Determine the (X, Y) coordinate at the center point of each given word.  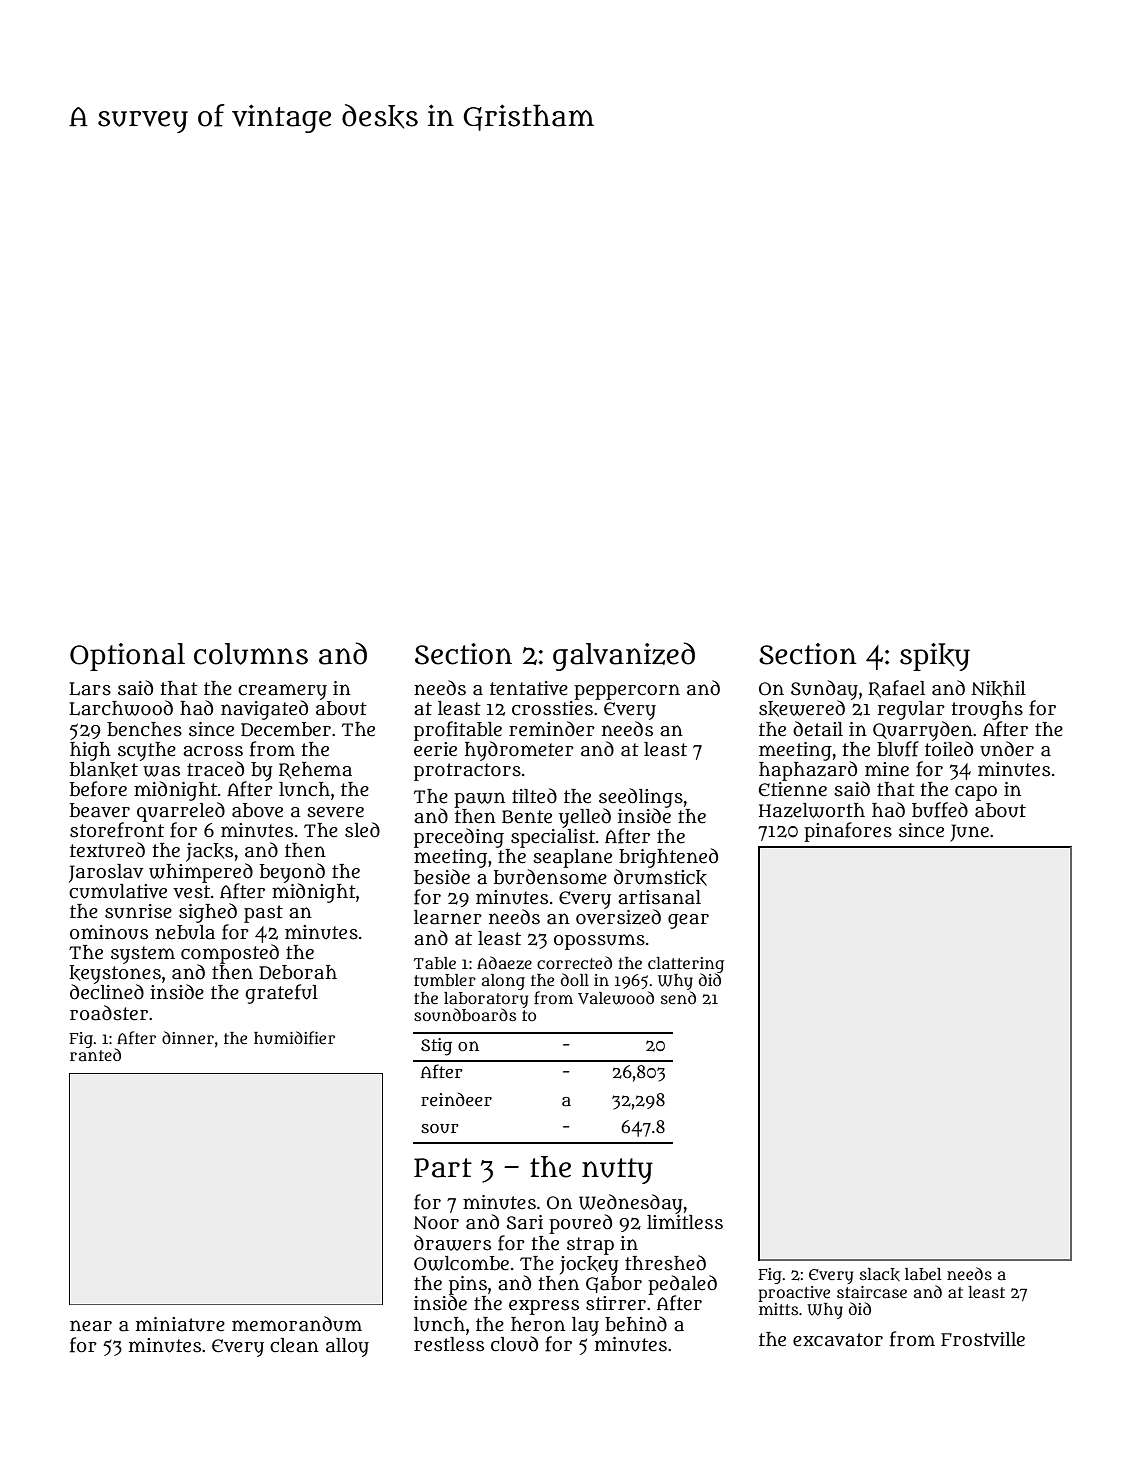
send (678, 997)
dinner (188, 1037)
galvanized (624, 656)
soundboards (465, 1014)
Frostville (983, 1339)
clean (294, 1345)
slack (880, 1275)
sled (362, 830)
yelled (585, 818)
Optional (127, 657)
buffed (940, 810)
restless (449, 1344)
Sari (524, 1222)
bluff (898, 749)
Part (443, 1168)
